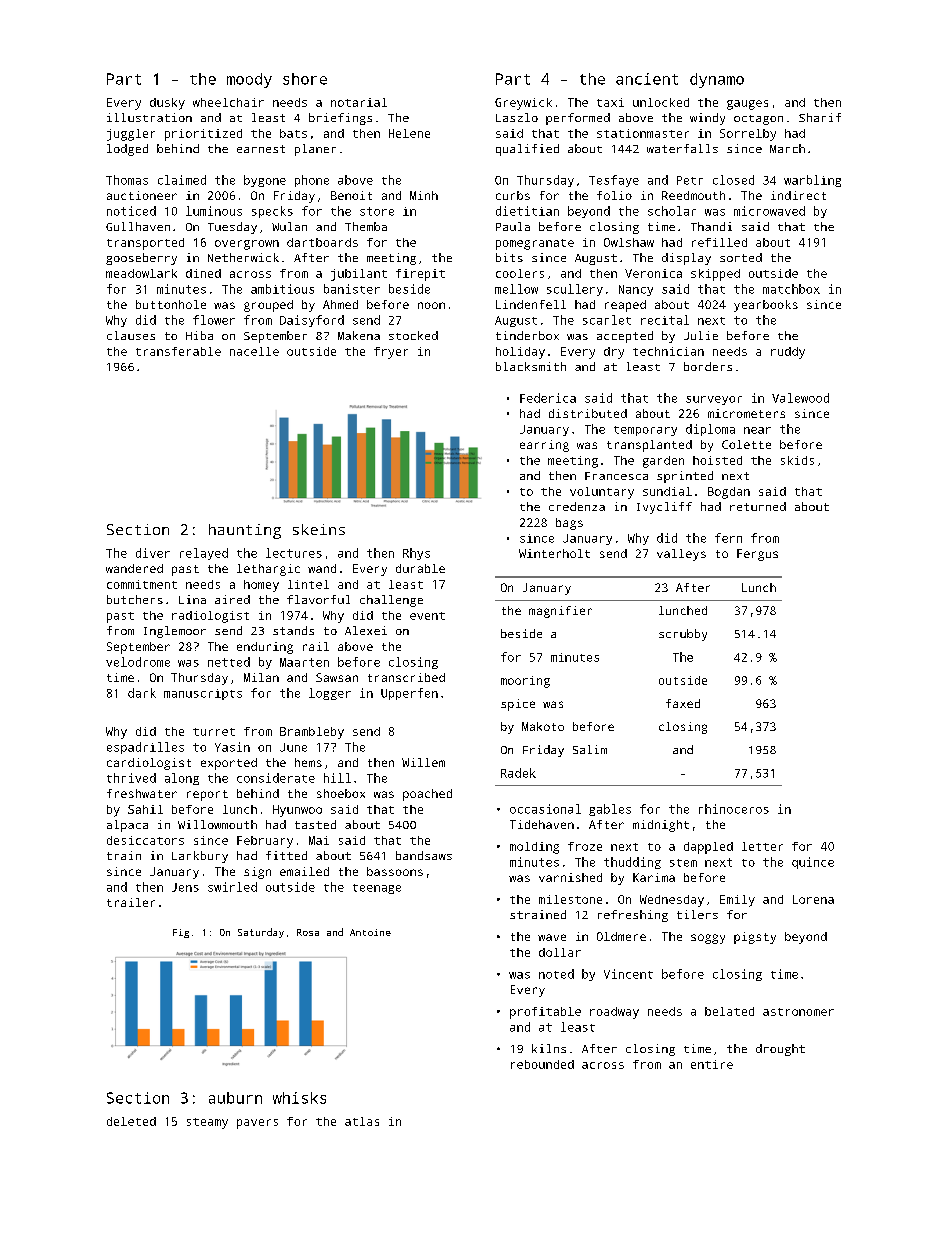  I want to click on stands, so click(293, 630).
